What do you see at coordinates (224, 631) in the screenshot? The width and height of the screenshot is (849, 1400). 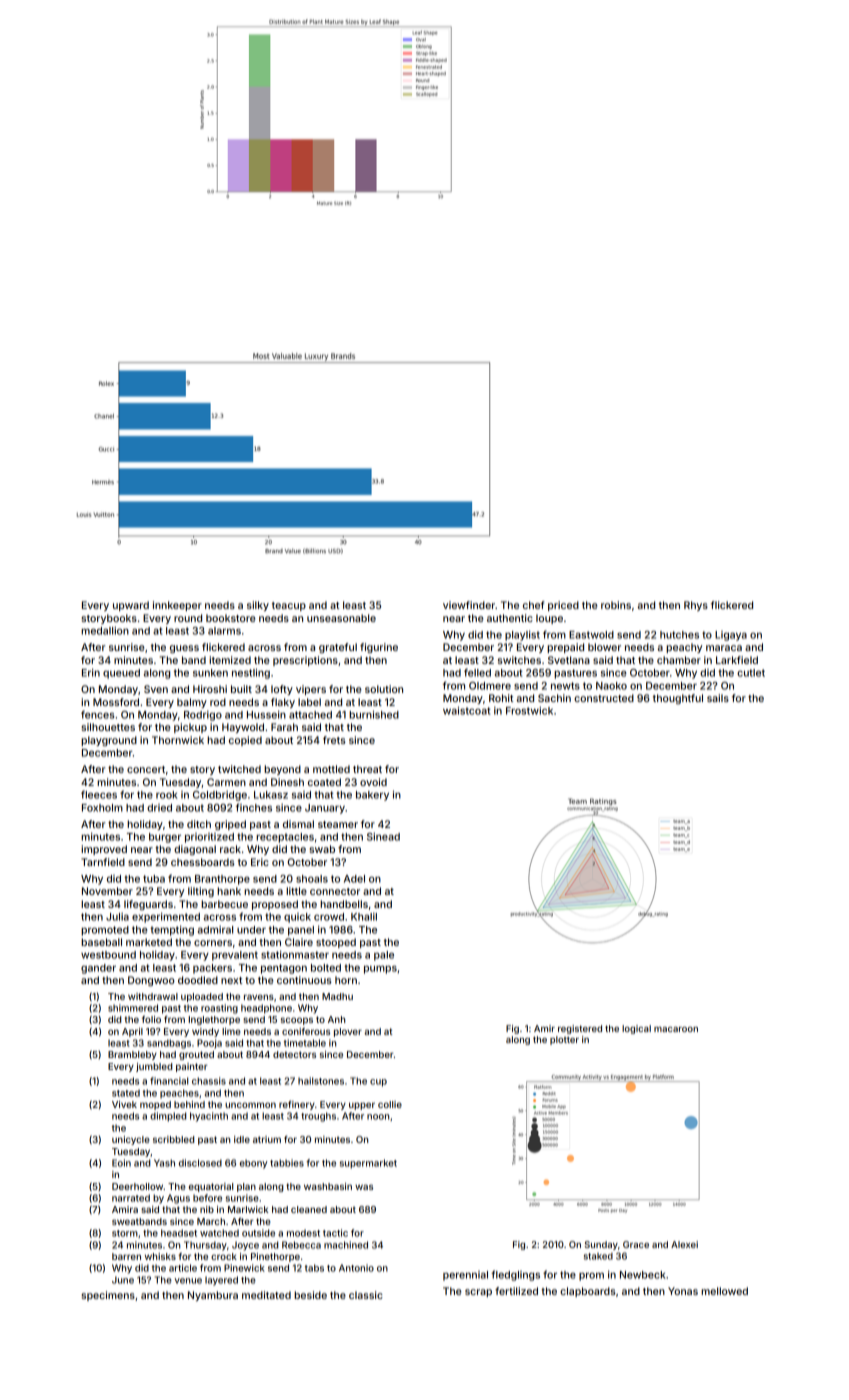 I see `alarms` at bounding box center [224, 631].
